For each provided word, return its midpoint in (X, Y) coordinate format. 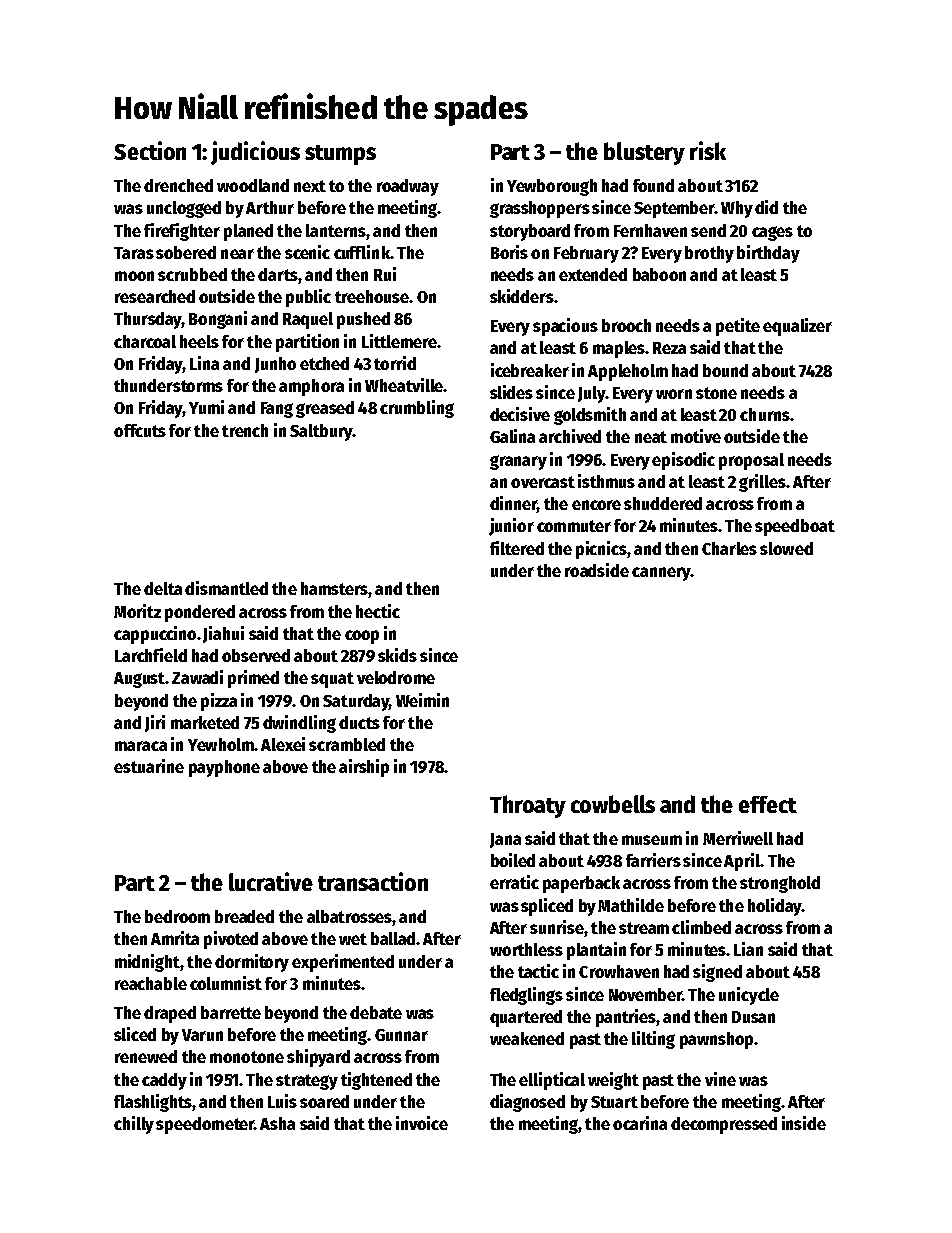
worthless (526, 949)
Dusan (753, 1017)
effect (768, 804)
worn (674, 394)
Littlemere (399, 341)
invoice (422, 1123)
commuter (574, 526)
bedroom (177, 916)
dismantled (226, 588)
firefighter (182, 232)
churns (765, 414)
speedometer (205, 1125)
